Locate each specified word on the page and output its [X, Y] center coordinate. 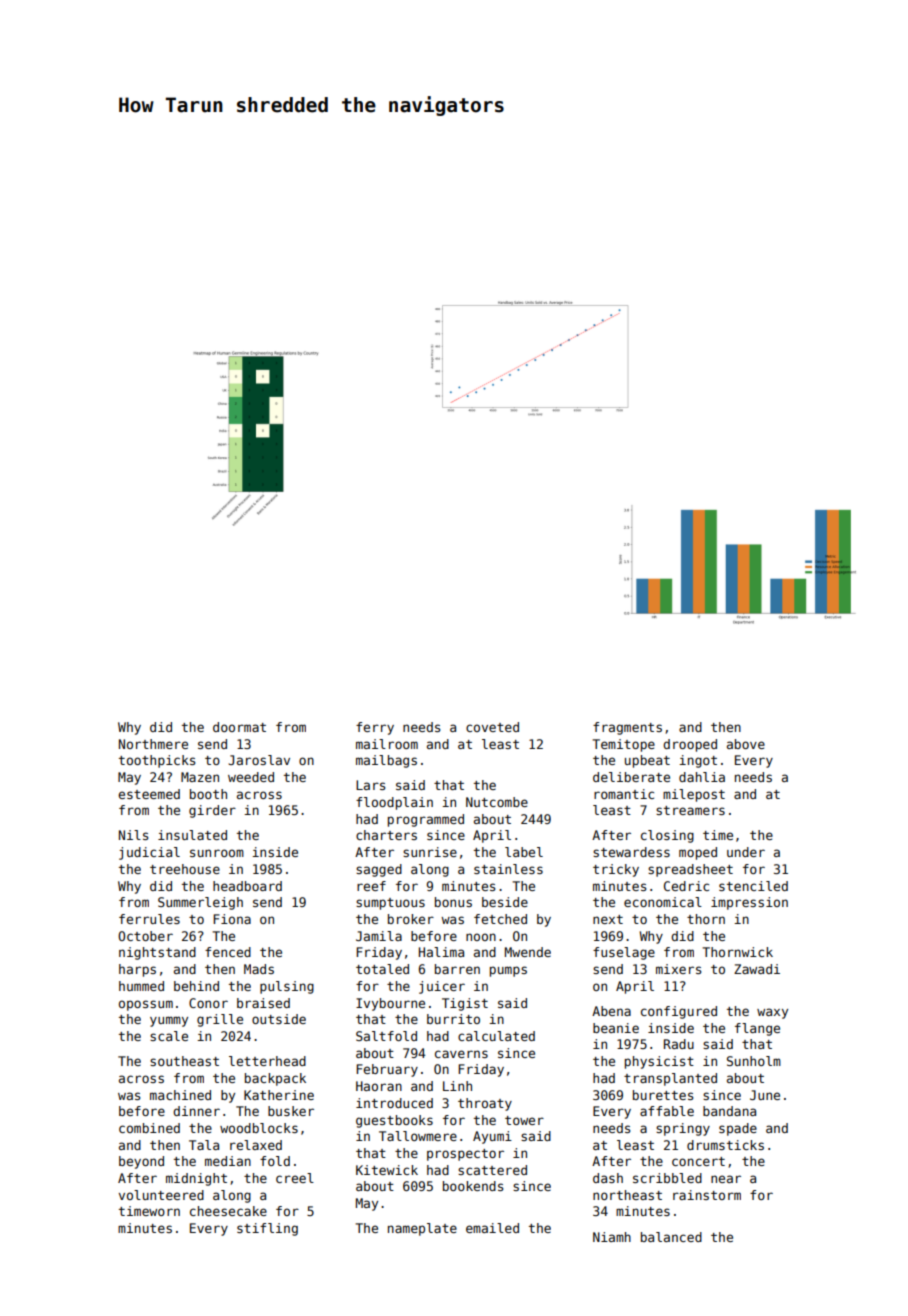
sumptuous [390, 904]
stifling [267, 1229]
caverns [461, 1054]
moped [698, 853]
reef [371, 886]
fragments [627, 728]
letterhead [267, 1061]
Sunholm [754, 1061]
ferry [375, 728]
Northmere [153, 744]
